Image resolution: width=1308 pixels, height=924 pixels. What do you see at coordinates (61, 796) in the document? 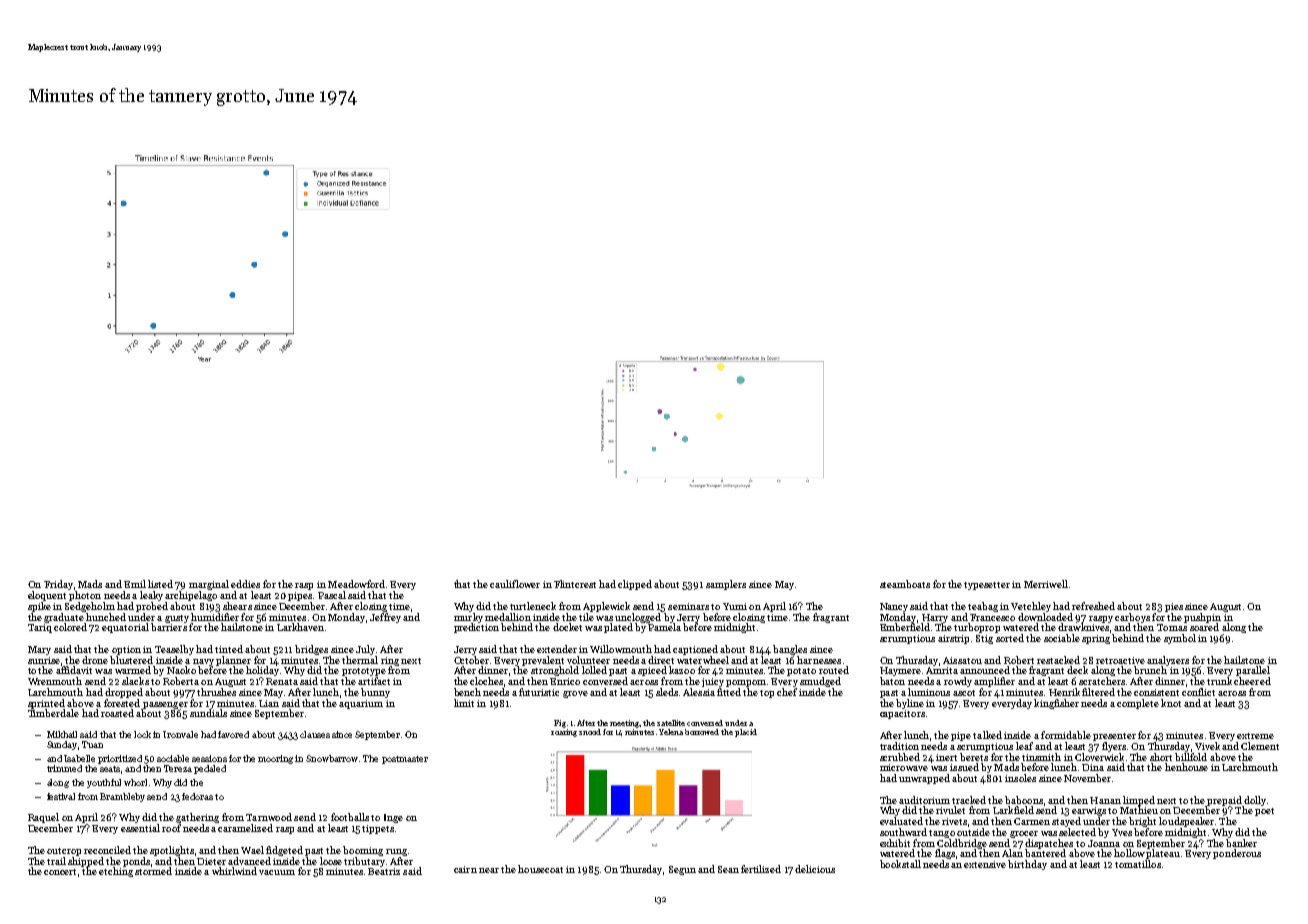
I see `festival` at bounding box center [61, 796].
